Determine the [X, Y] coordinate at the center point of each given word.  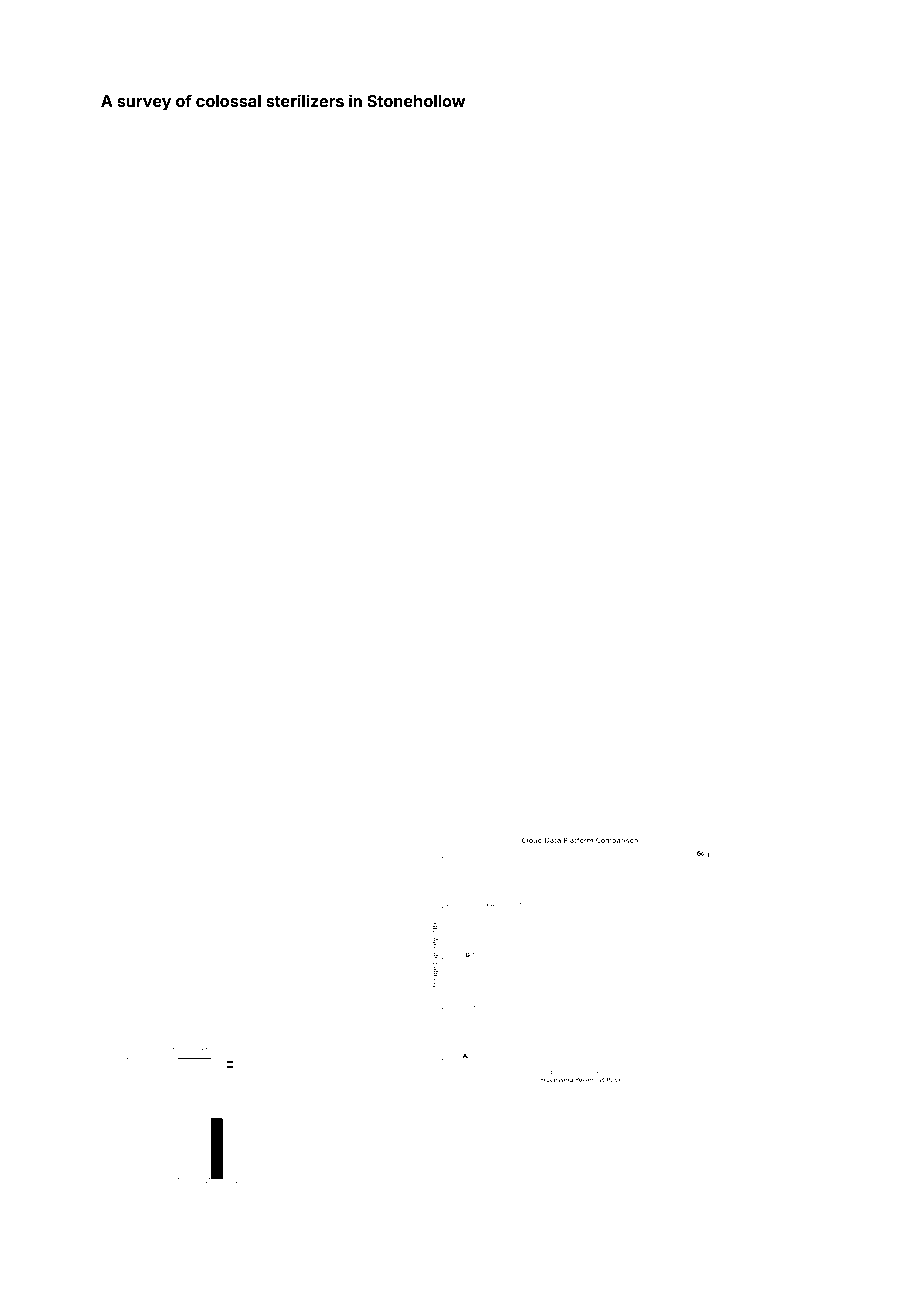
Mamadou [119, 237]
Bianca [365, 392]
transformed [724, 139]
